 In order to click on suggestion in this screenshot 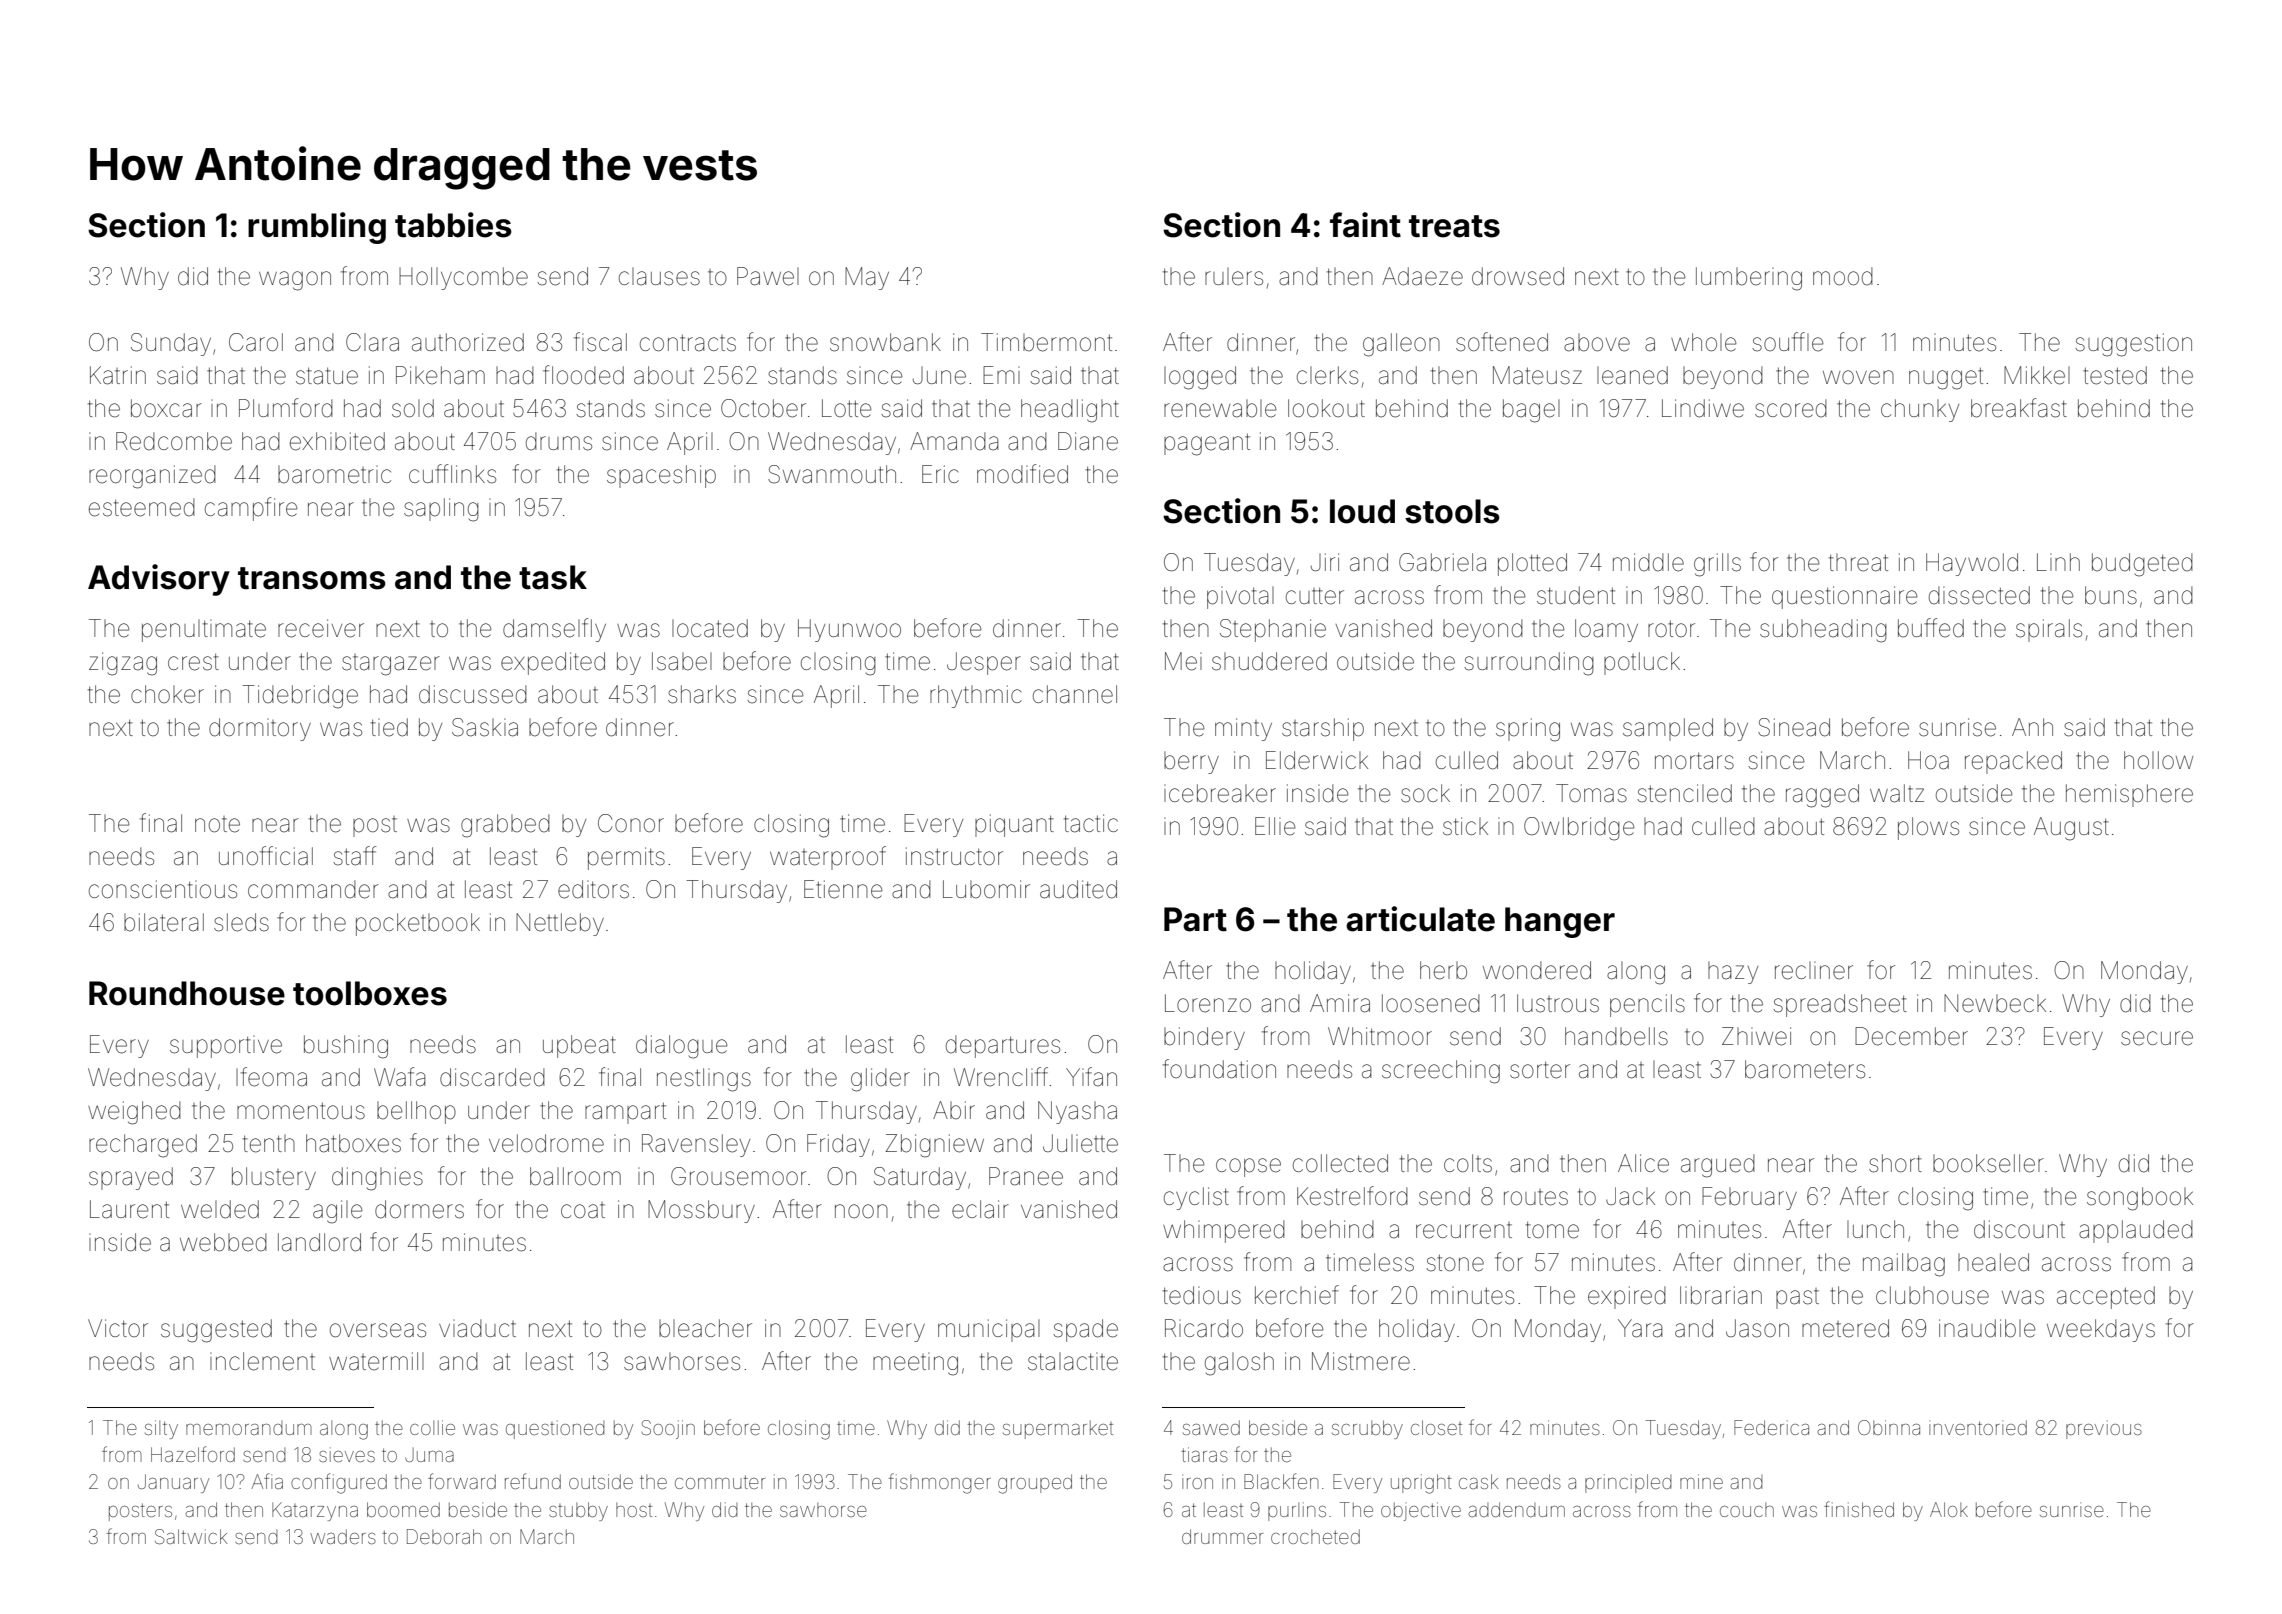, I will do `click(2133, 345)`.
